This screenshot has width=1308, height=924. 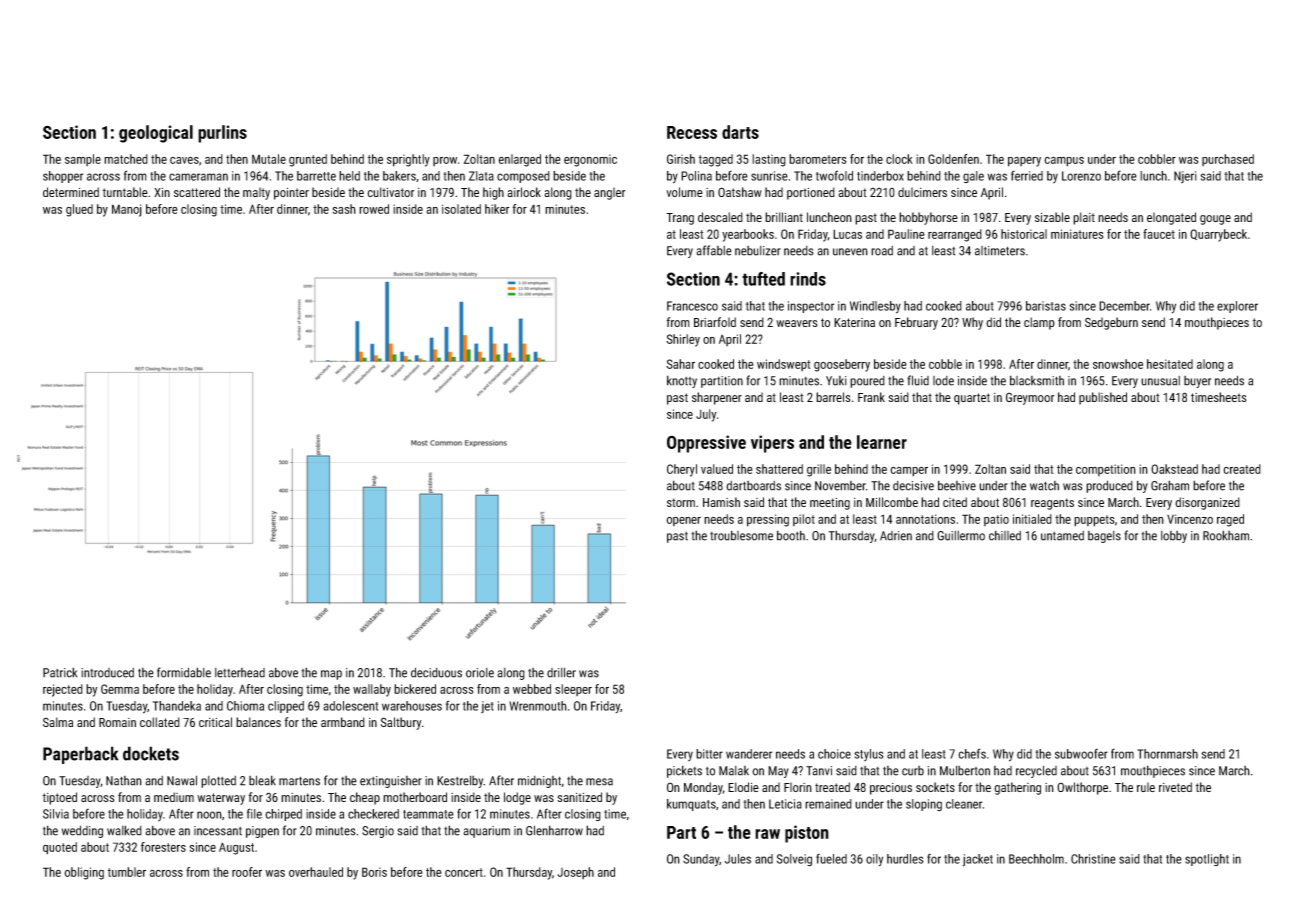 I want to click on glued, so click(x=79, y=210).
